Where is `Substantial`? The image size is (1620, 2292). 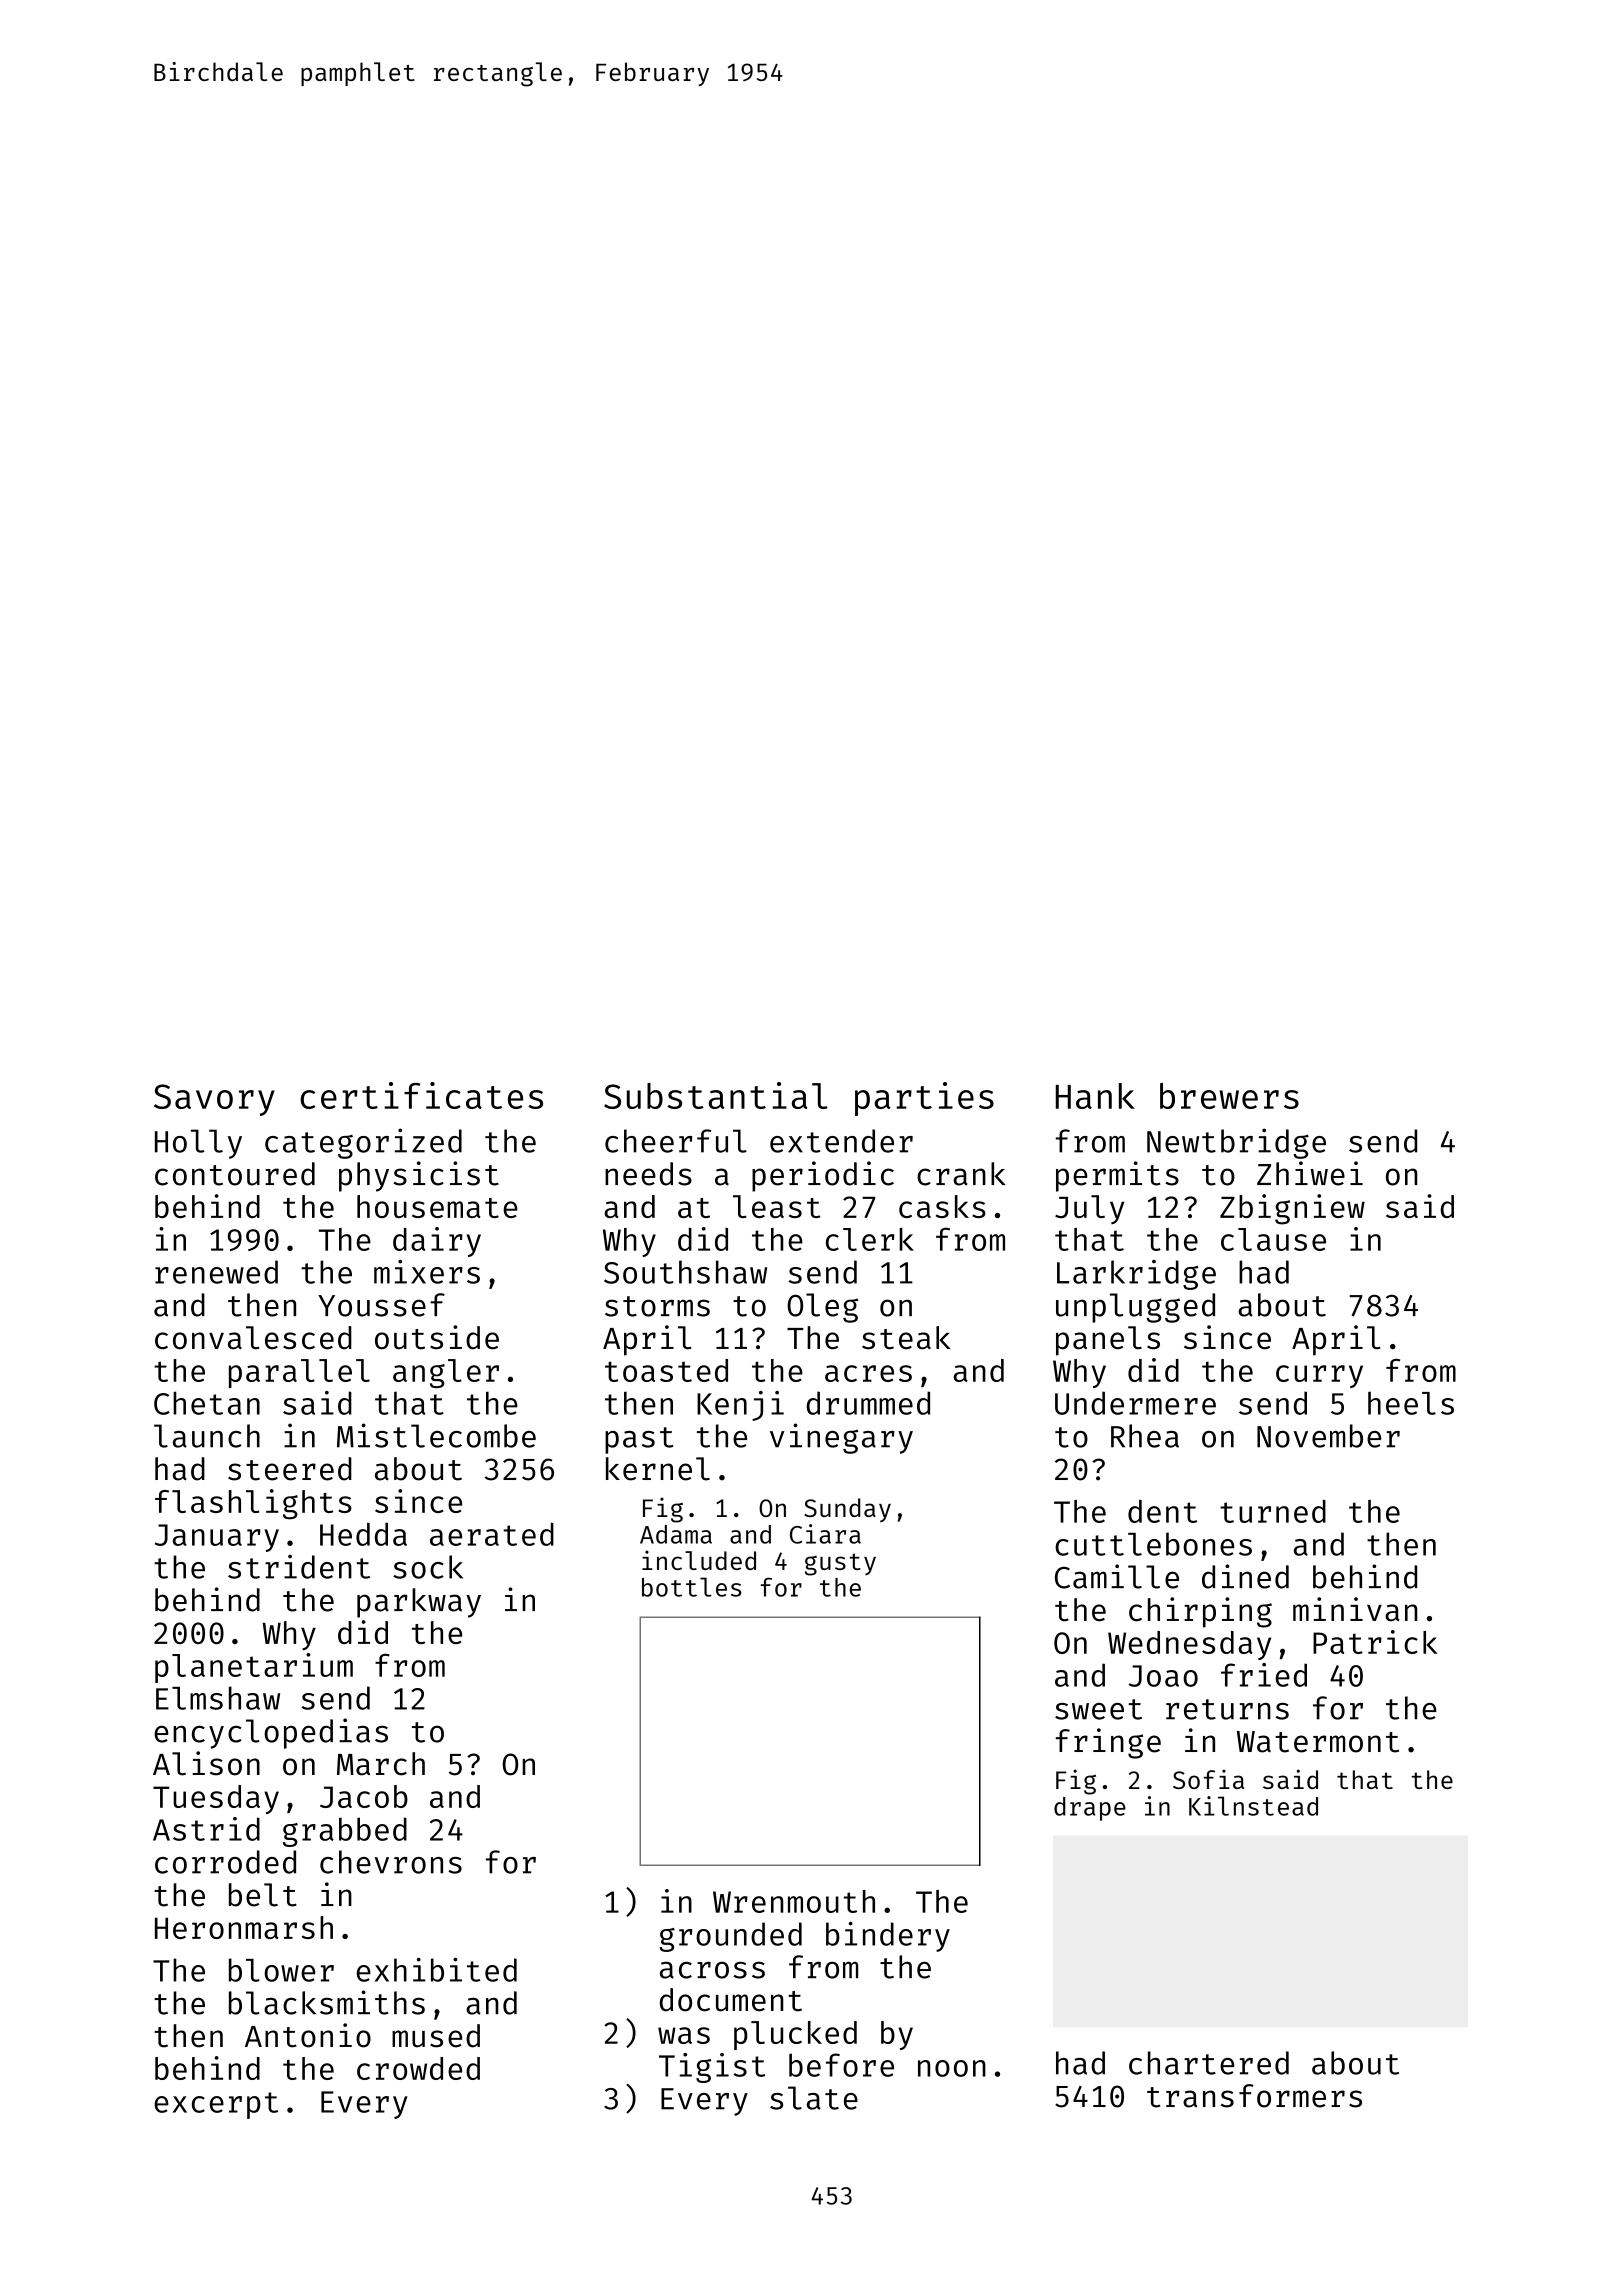 Substantial is located at coordinates (716, 1095).
